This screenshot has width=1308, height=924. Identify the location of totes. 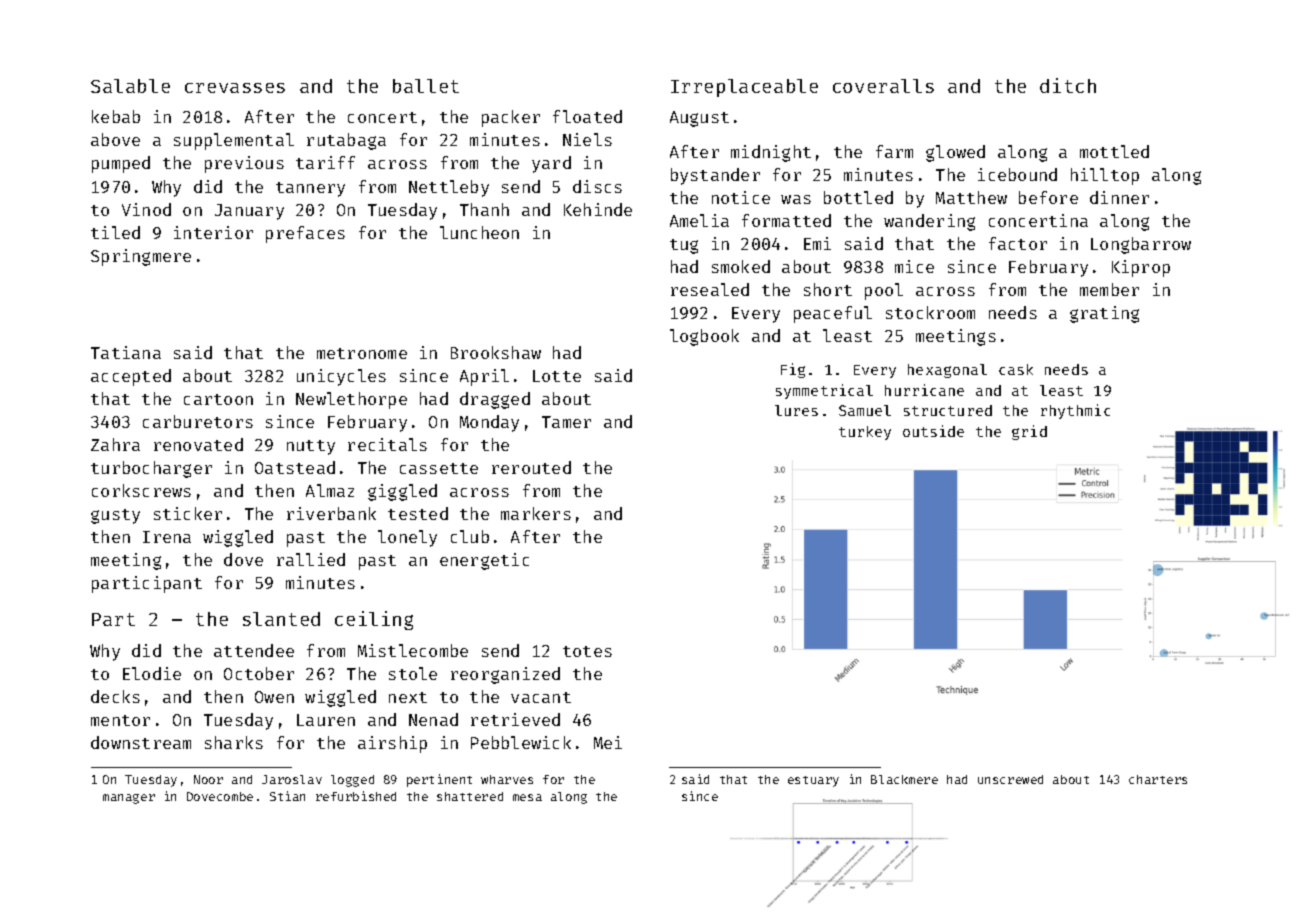
(587, 651).
